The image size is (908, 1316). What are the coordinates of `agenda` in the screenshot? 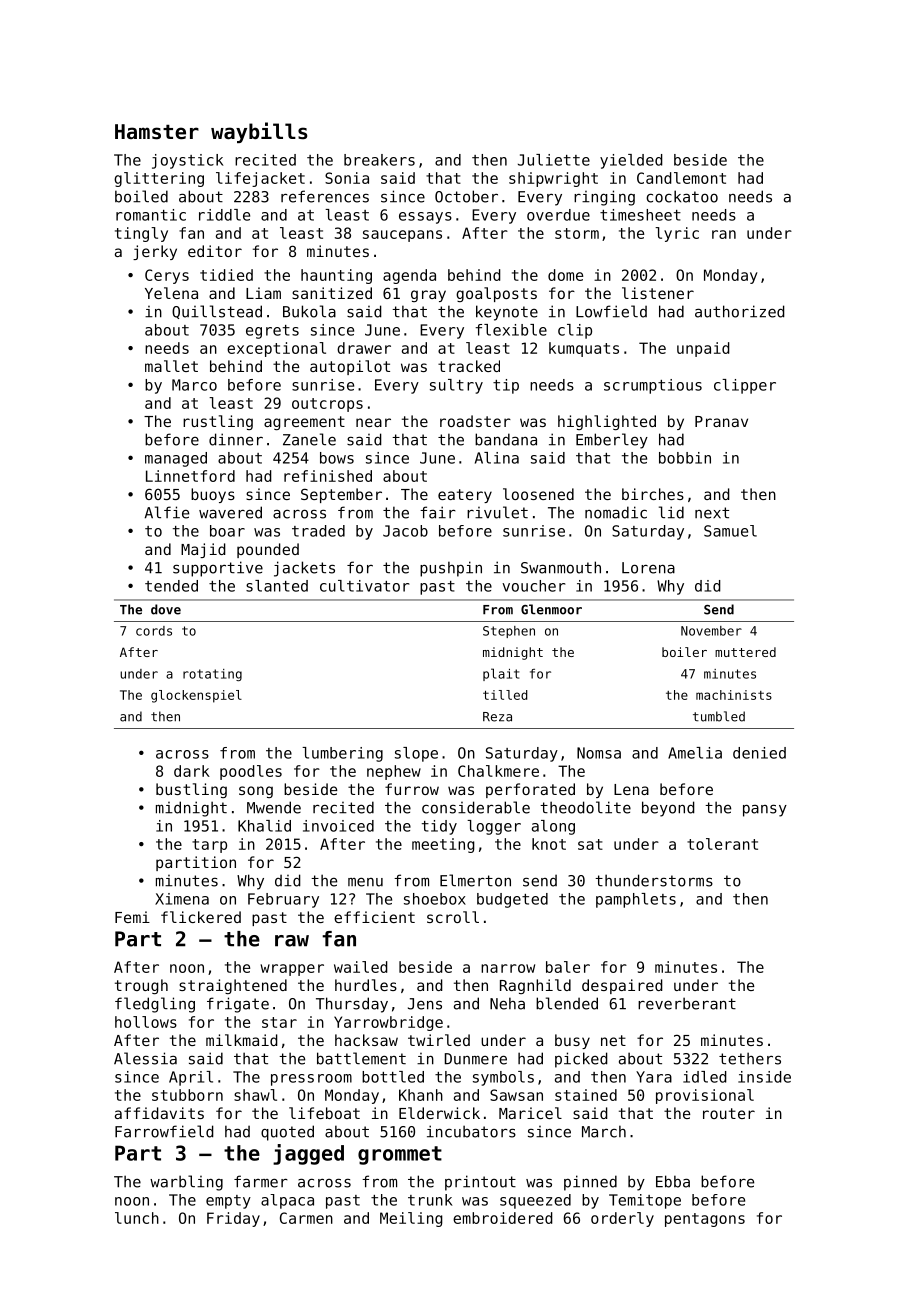 It's located at (409, 276).
